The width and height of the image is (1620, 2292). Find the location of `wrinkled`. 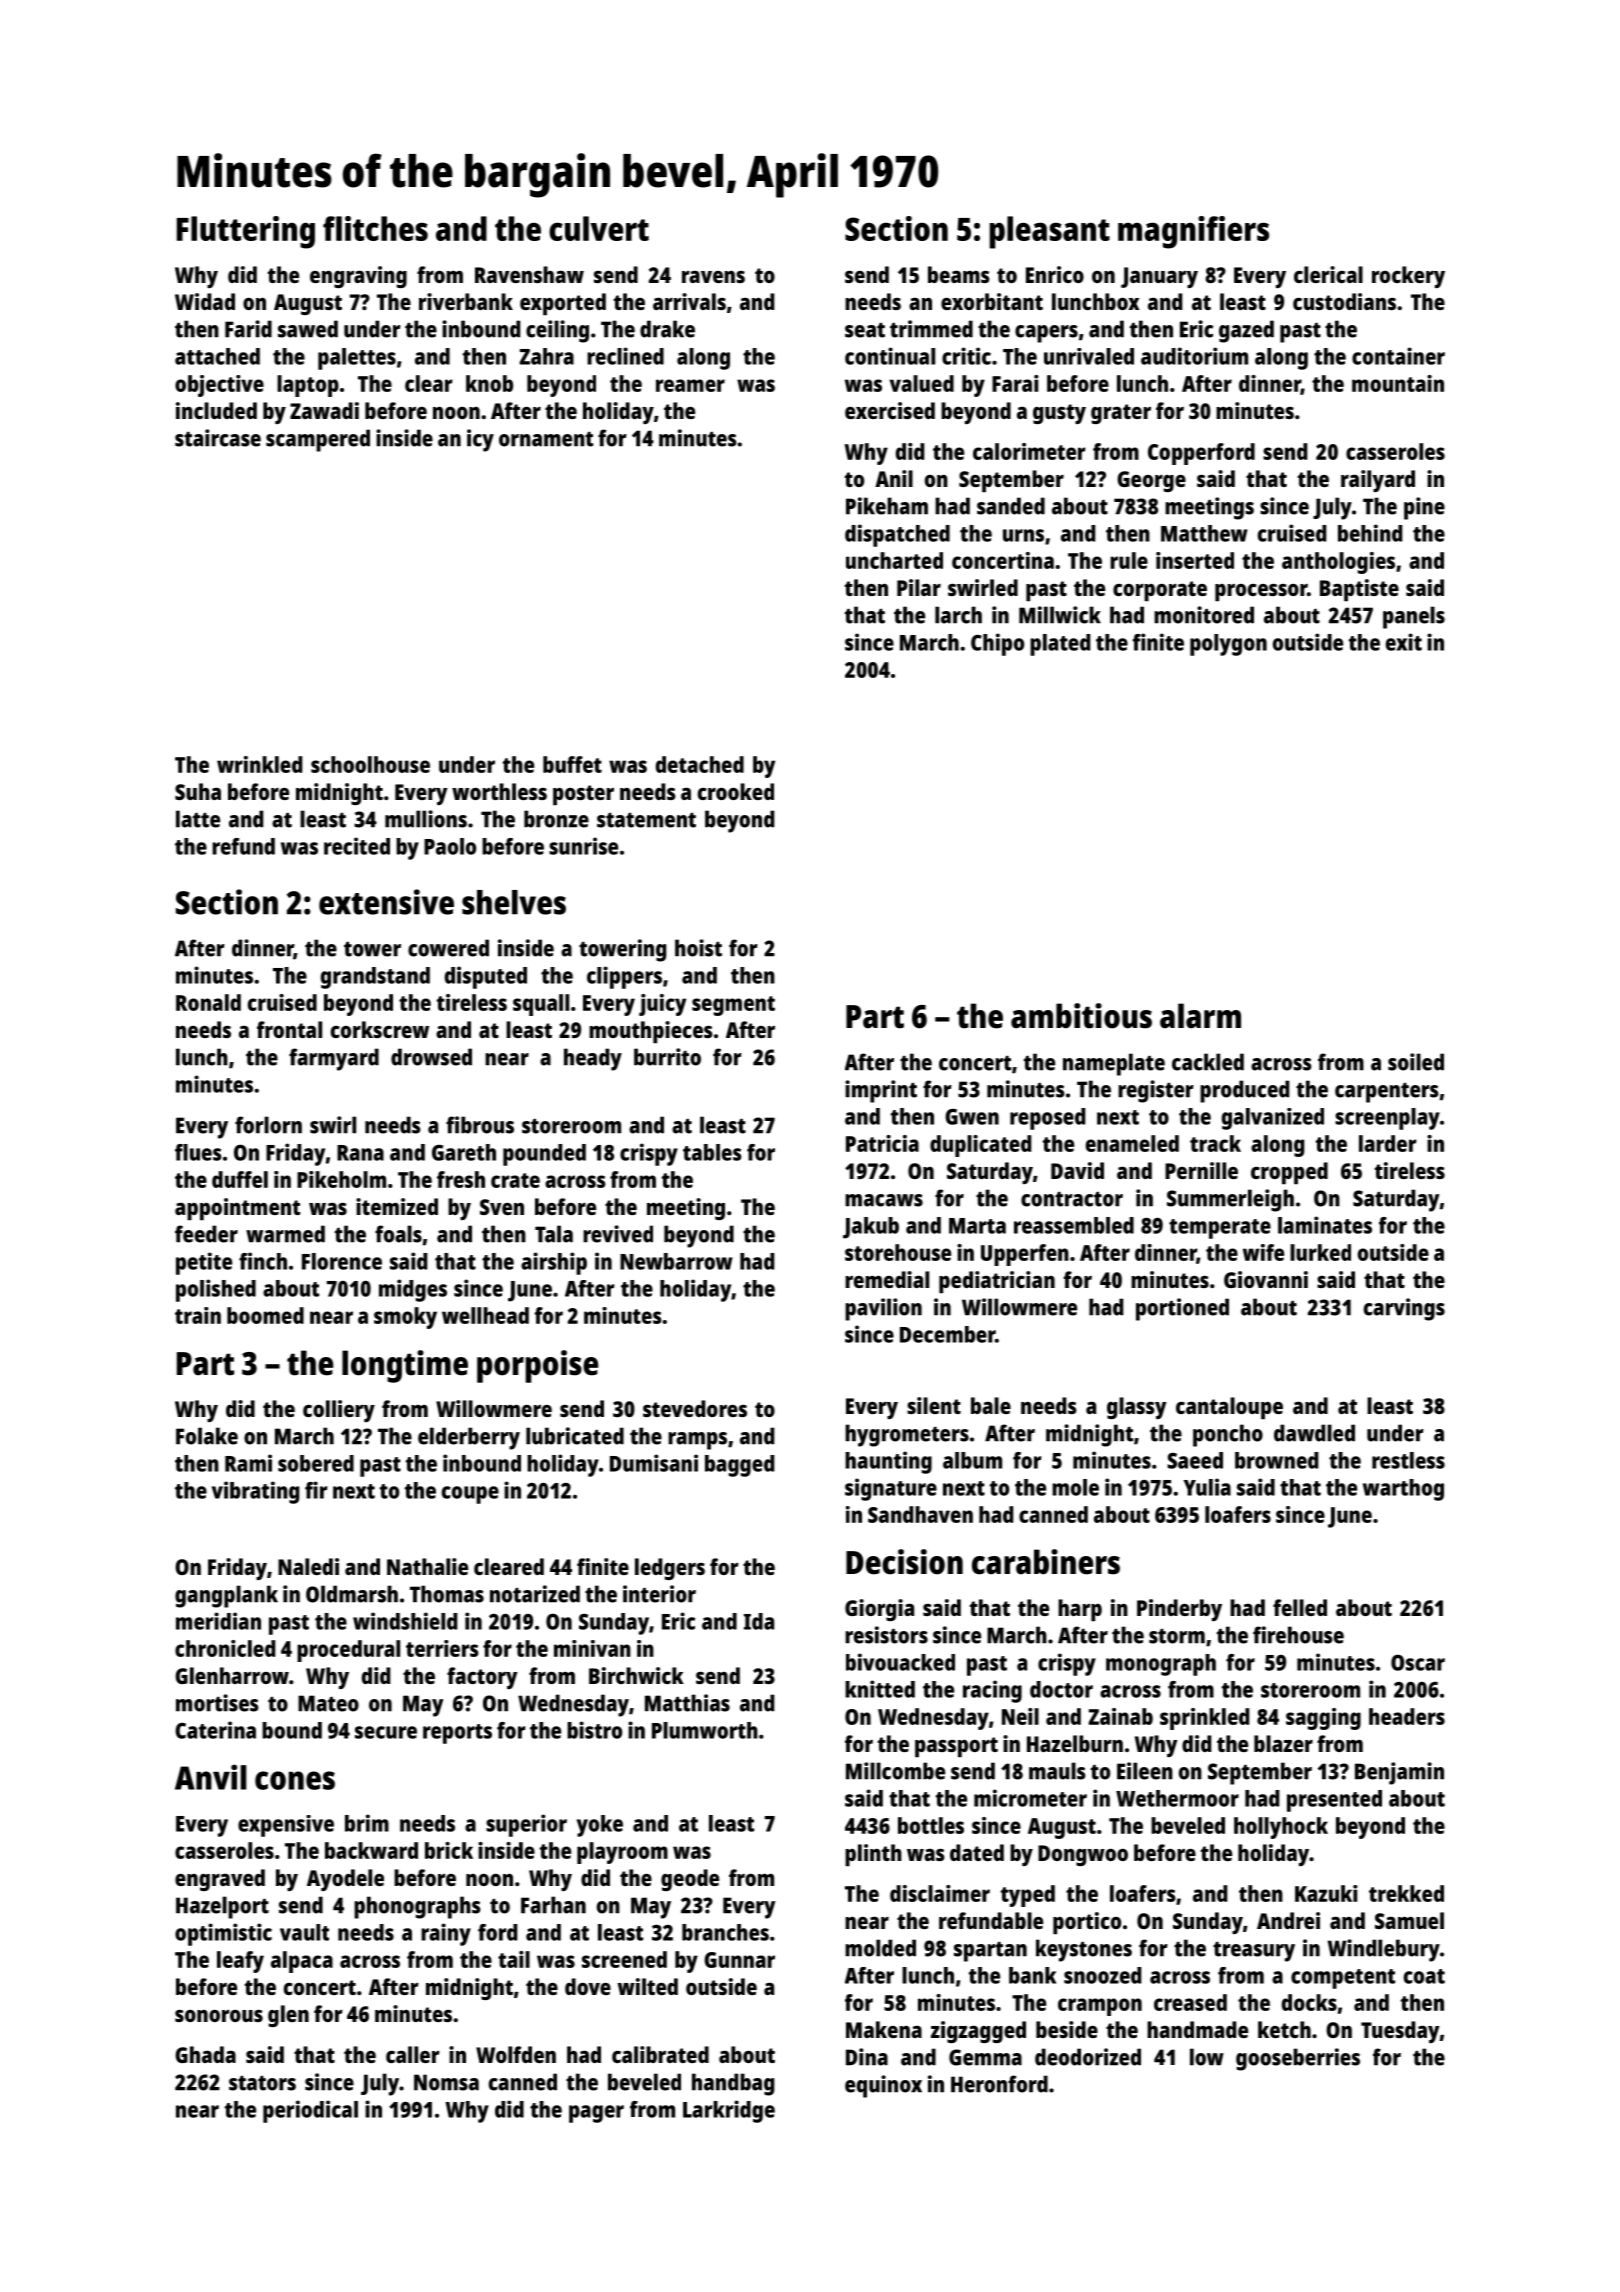

wrinkled is located at coordinates (259, 764).
